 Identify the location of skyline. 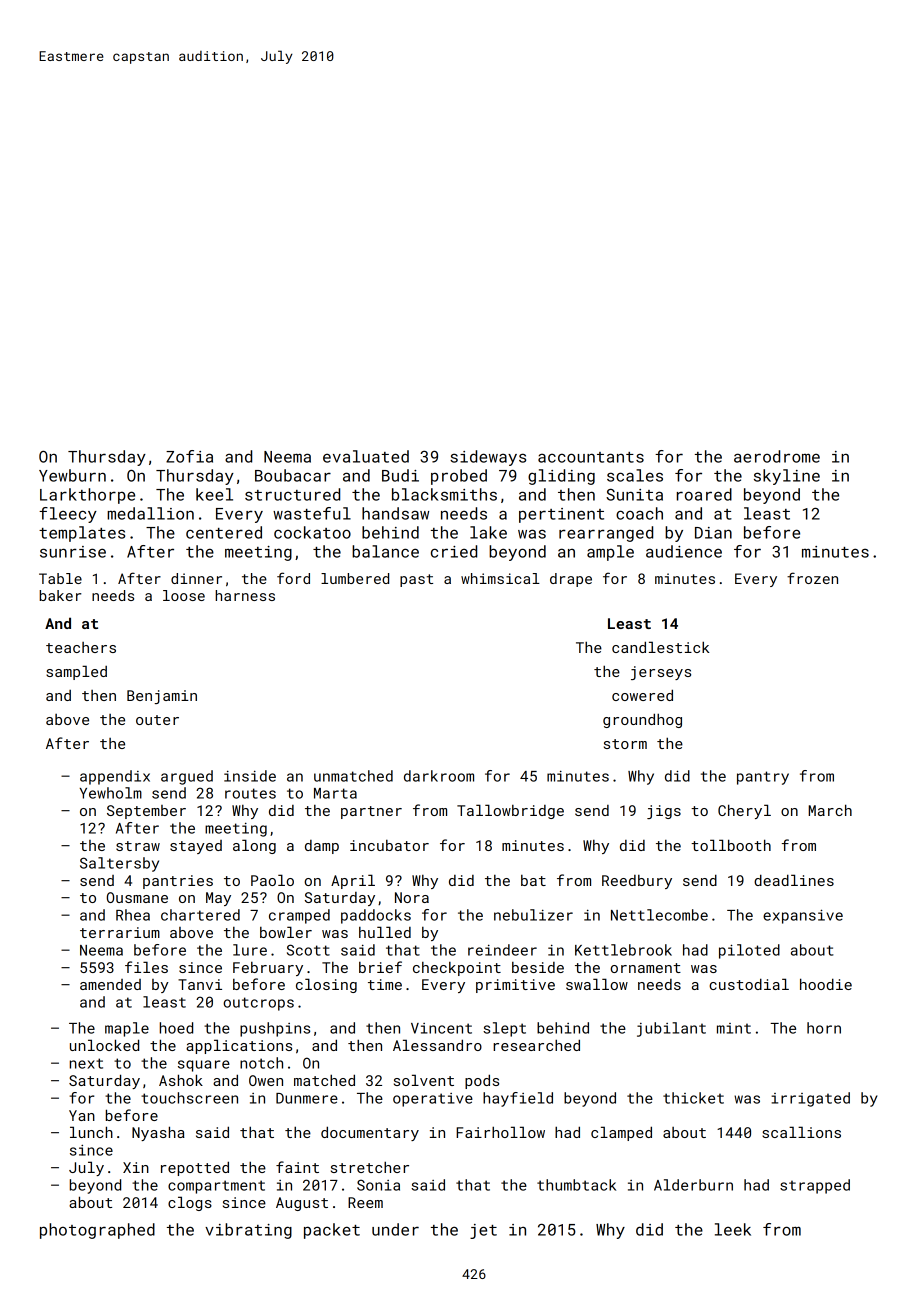
(787, 477).
